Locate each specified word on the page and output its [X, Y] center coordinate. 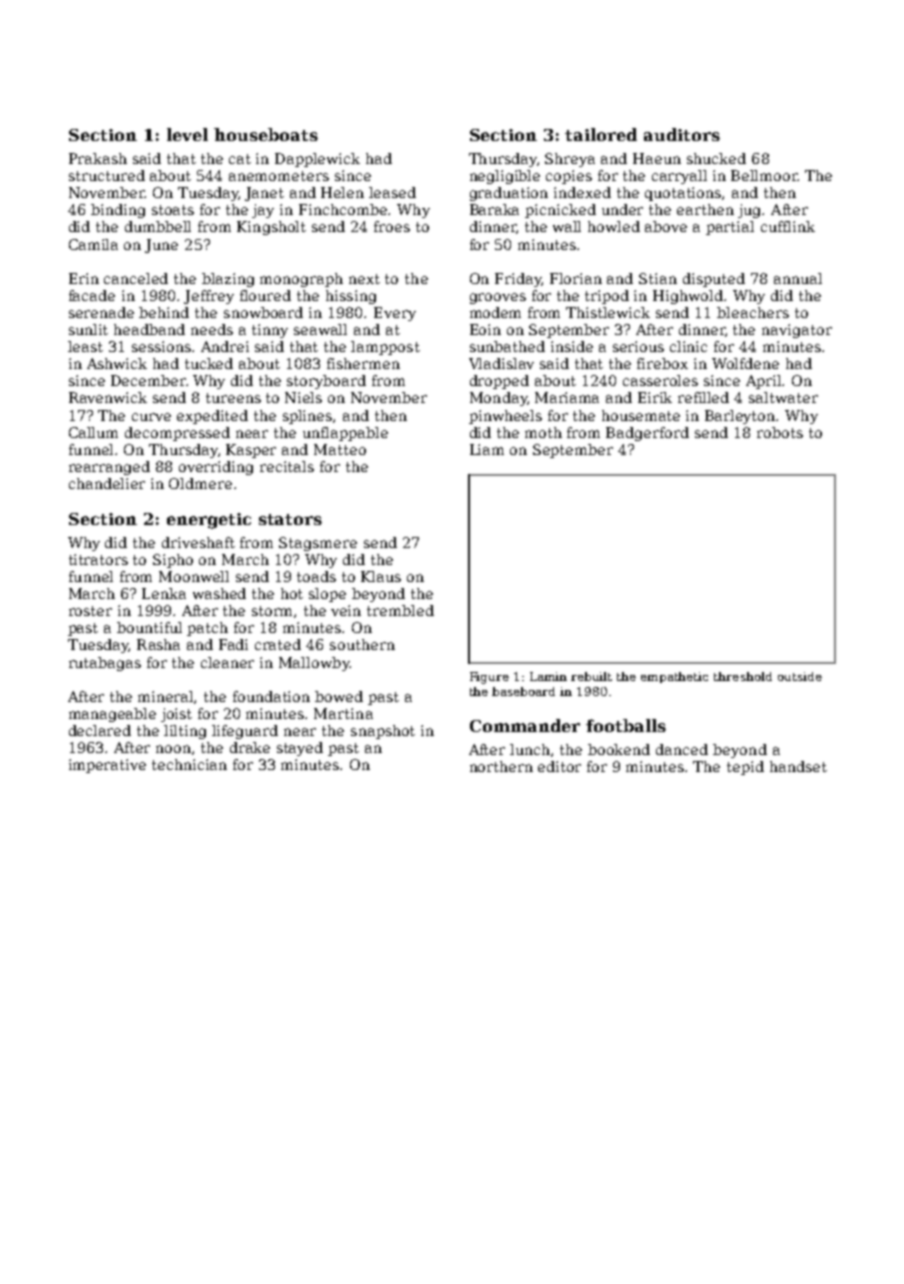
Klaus [381, 576]
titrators [98, 559]
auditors [682, 134]
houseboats [266, 134]
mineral [165, 696]
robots [780, 432]
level [187, 134]
